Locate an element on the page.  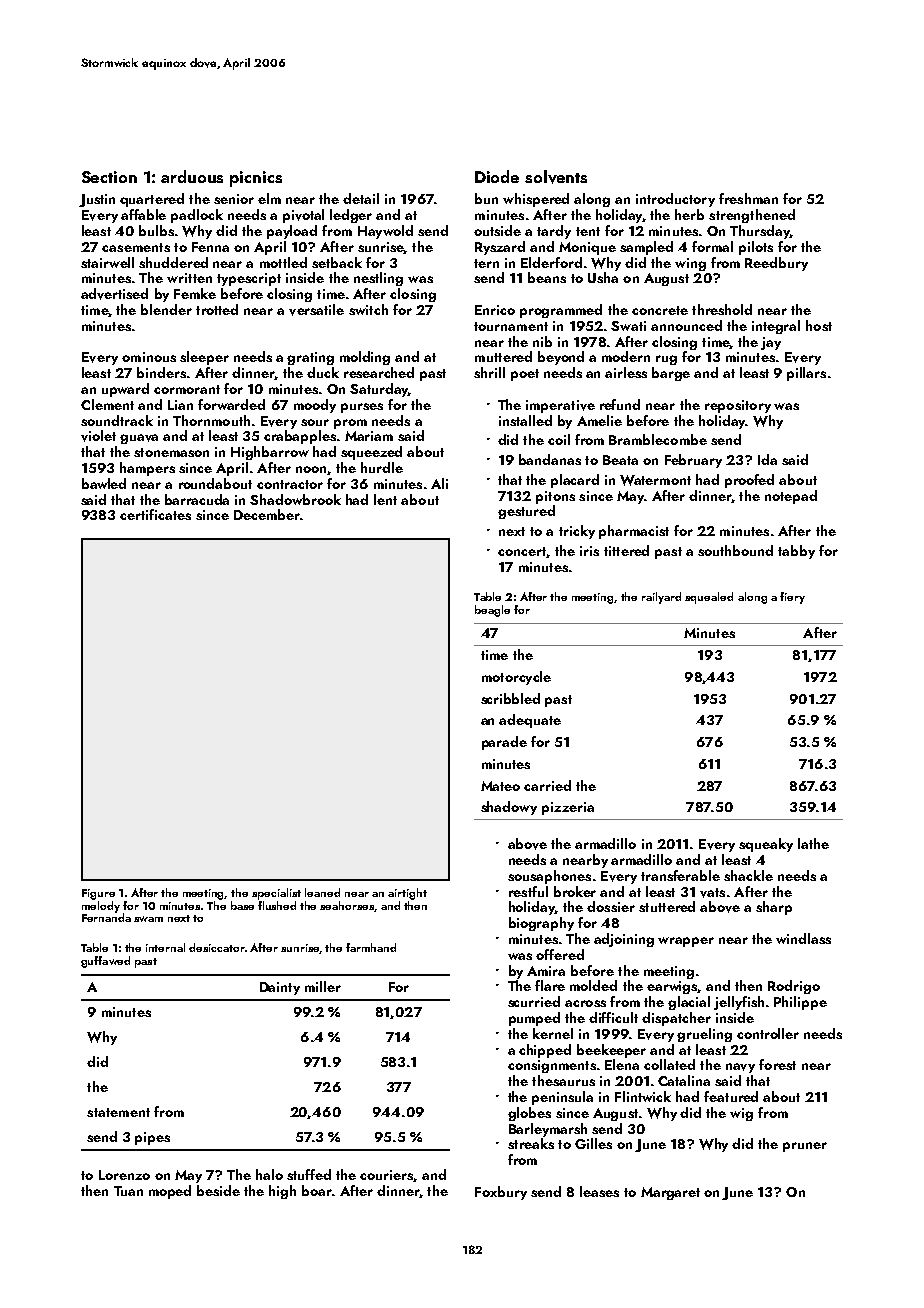
Thornmouth is located at coordinates (211, 420).
